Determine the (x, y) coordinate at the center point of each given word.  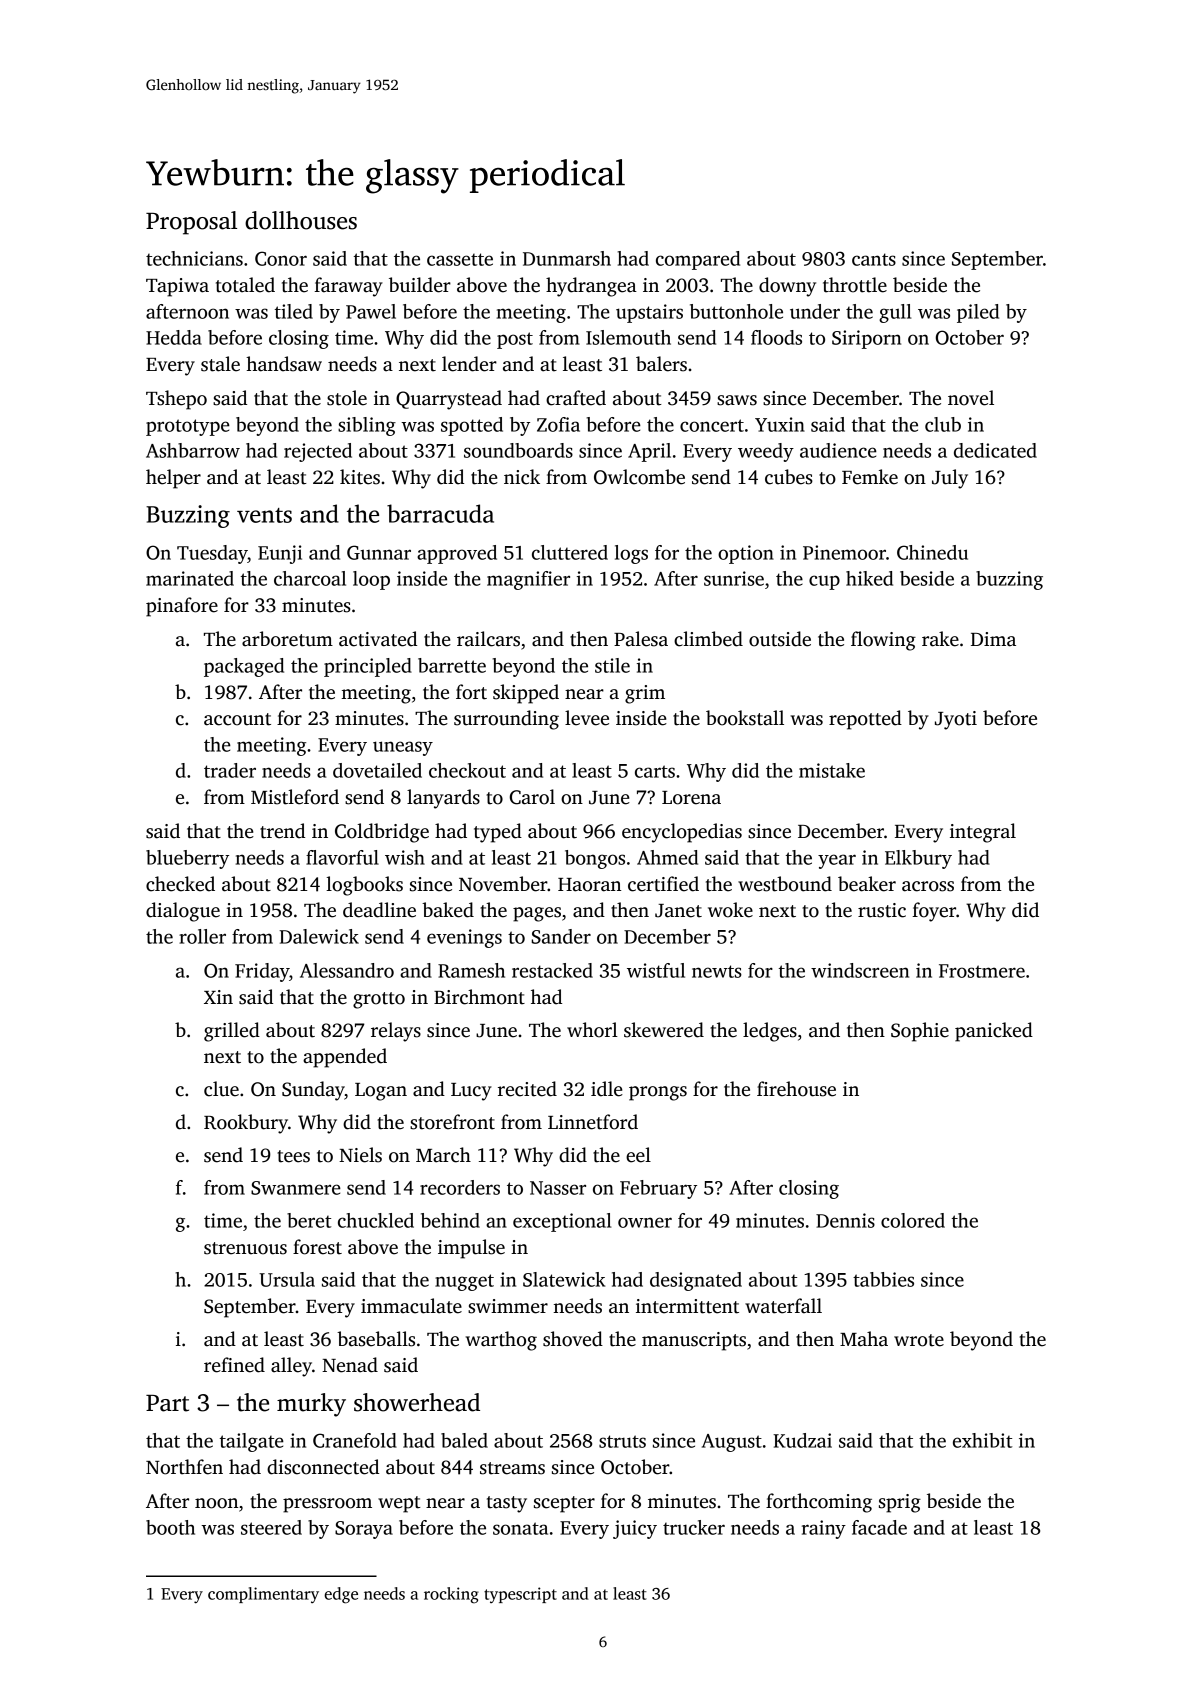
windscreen (860, 970)
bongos (595, 859)
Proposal (191, 223)
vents (264, 515)
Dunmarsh (567, 258)
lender (469, 364)
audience (838, 450)
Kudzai (802, 1440)
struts (622, 1441)
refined (234, 1365)
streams (512, 1468)
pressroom (327, 1505)
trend (282, 831)
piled (978, 313)
